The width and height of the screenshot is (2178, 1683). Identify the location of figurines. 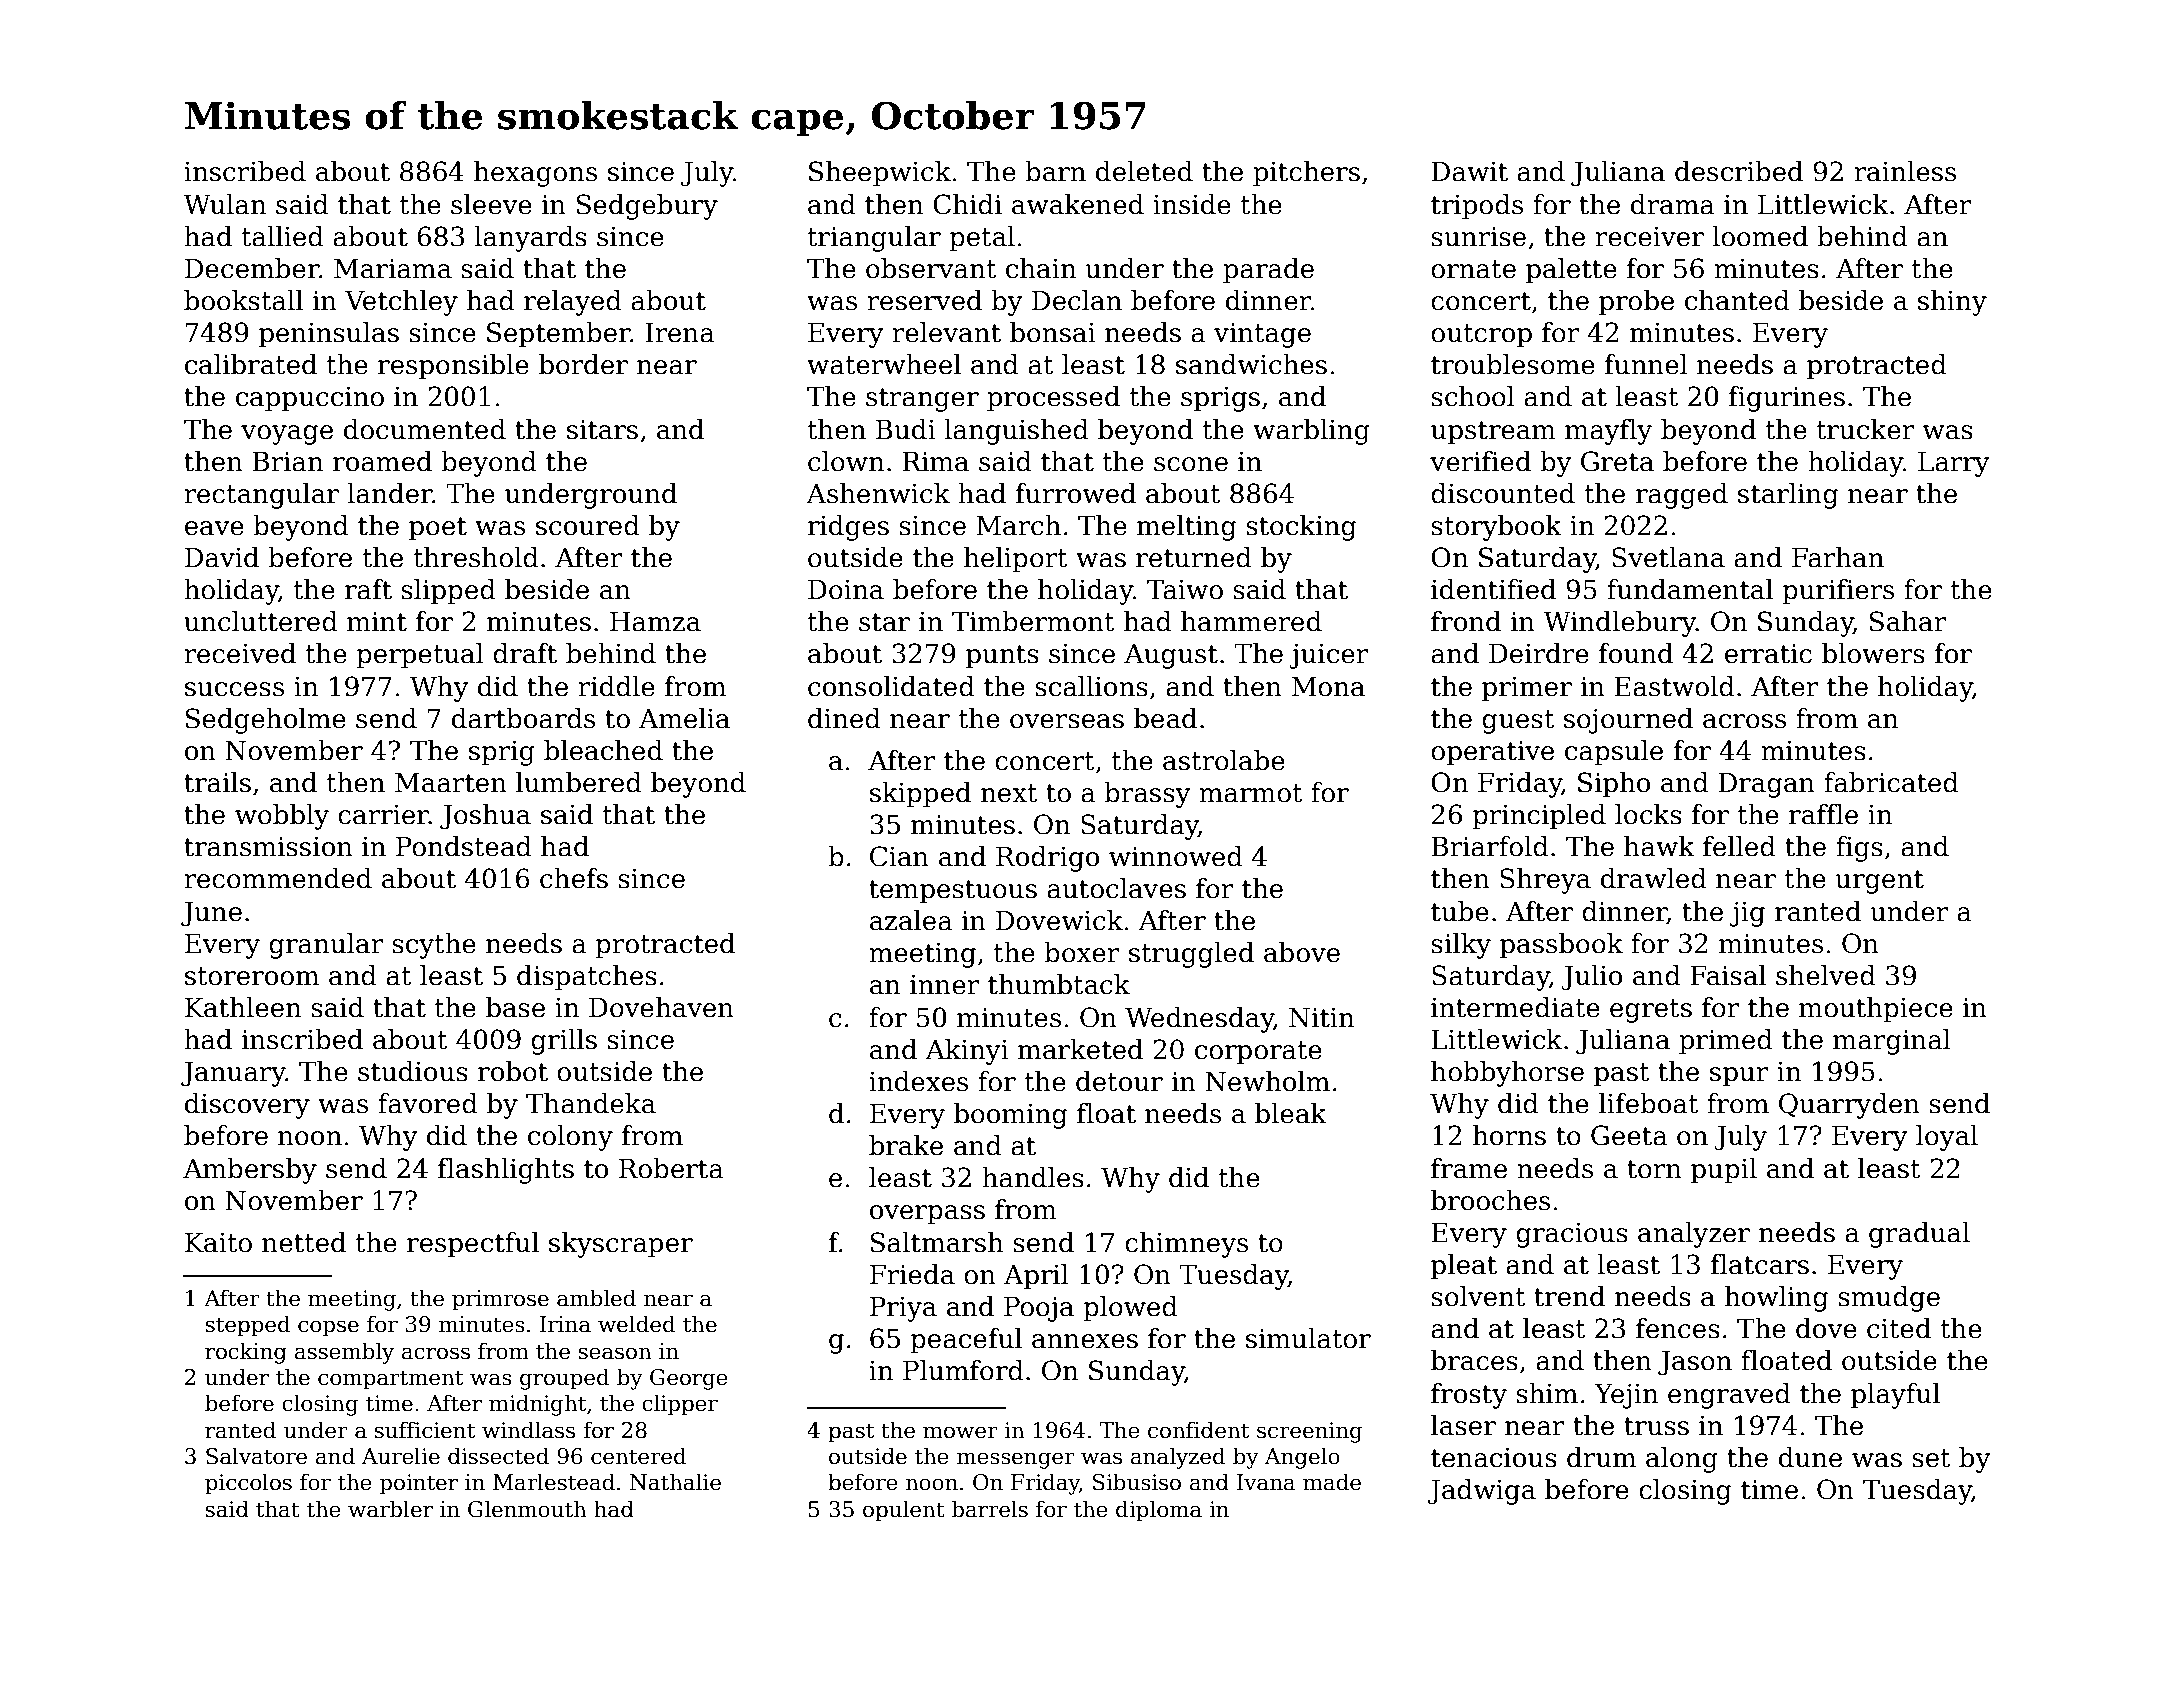
(1787, 399).
